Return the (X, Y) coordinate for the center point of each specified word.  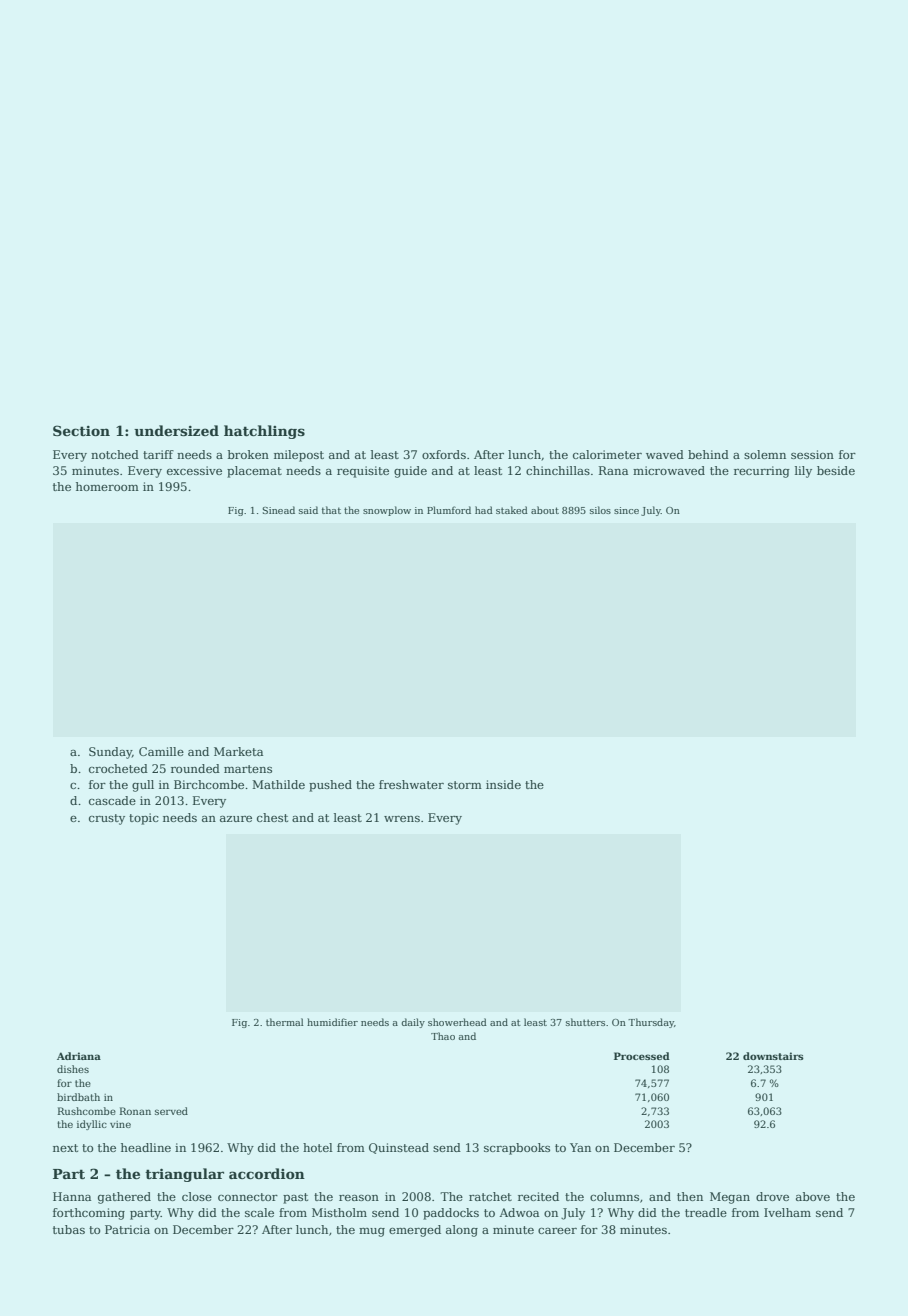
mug (372, 1232)
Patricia (127, 1229)
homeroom (107, 486)
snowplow (387, 511)
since (626, 510)
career (557, 1231)
